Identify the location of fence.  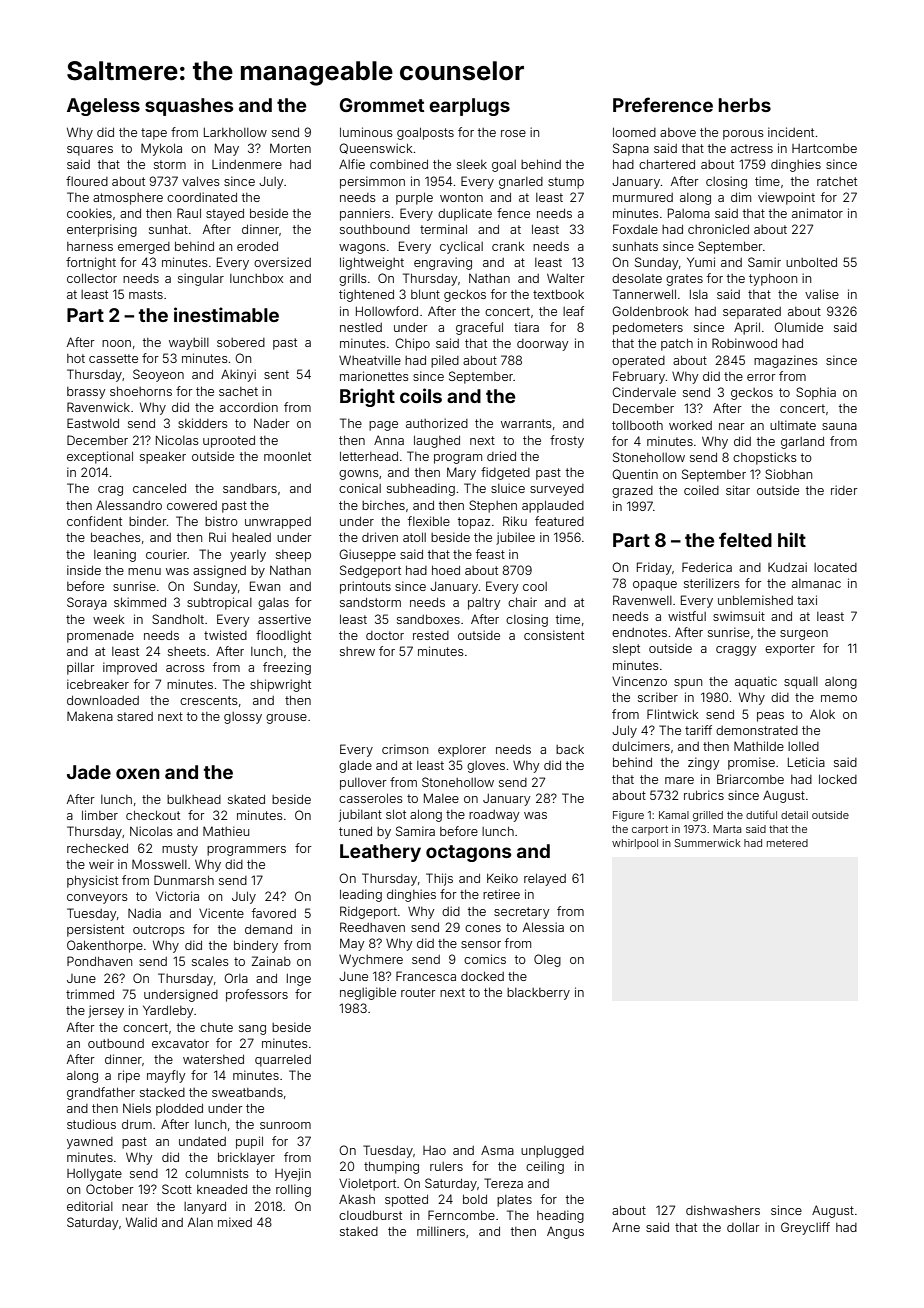
(513, 213).
